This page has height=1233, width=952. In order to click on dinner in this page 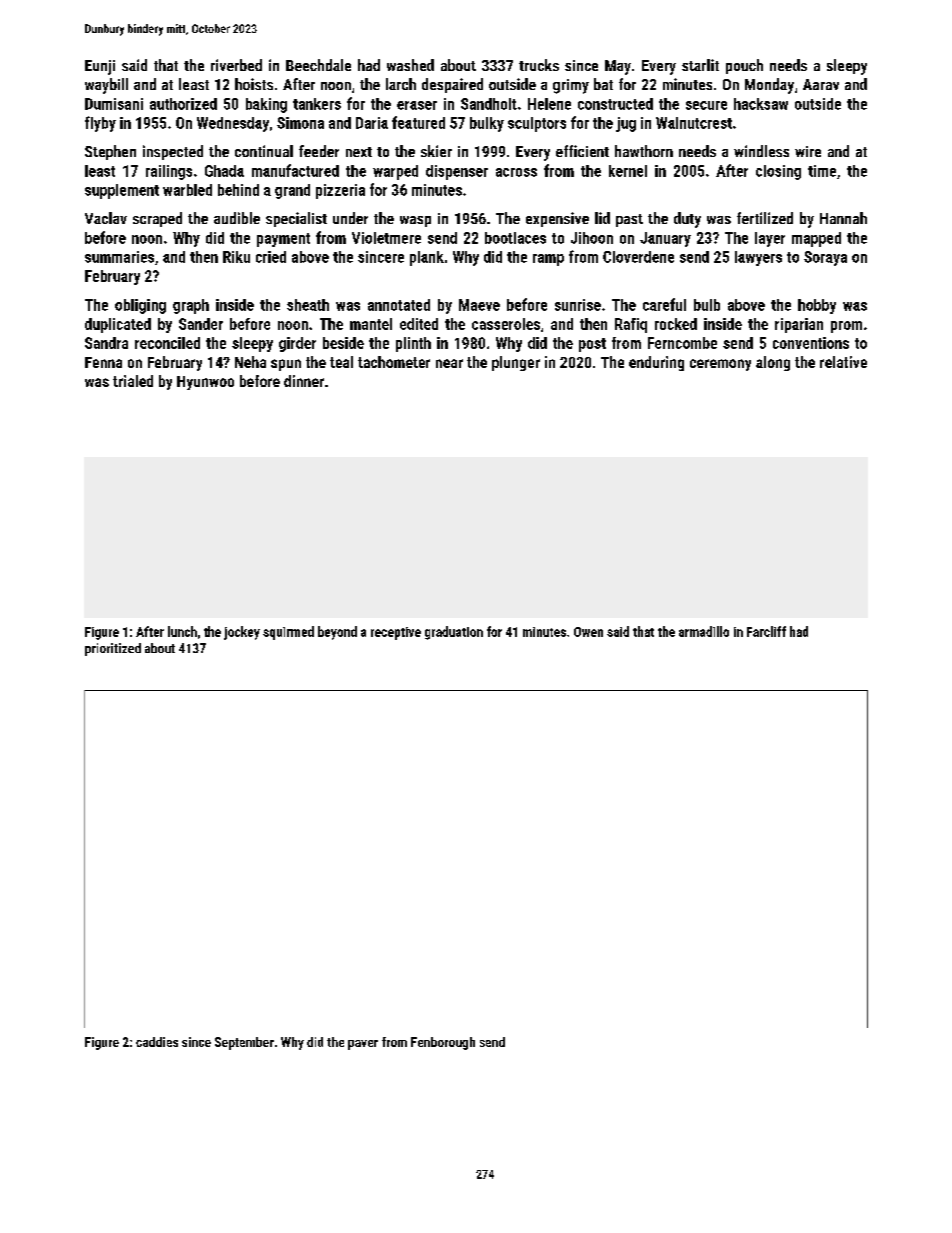, I will do `click(304, 381)`.
